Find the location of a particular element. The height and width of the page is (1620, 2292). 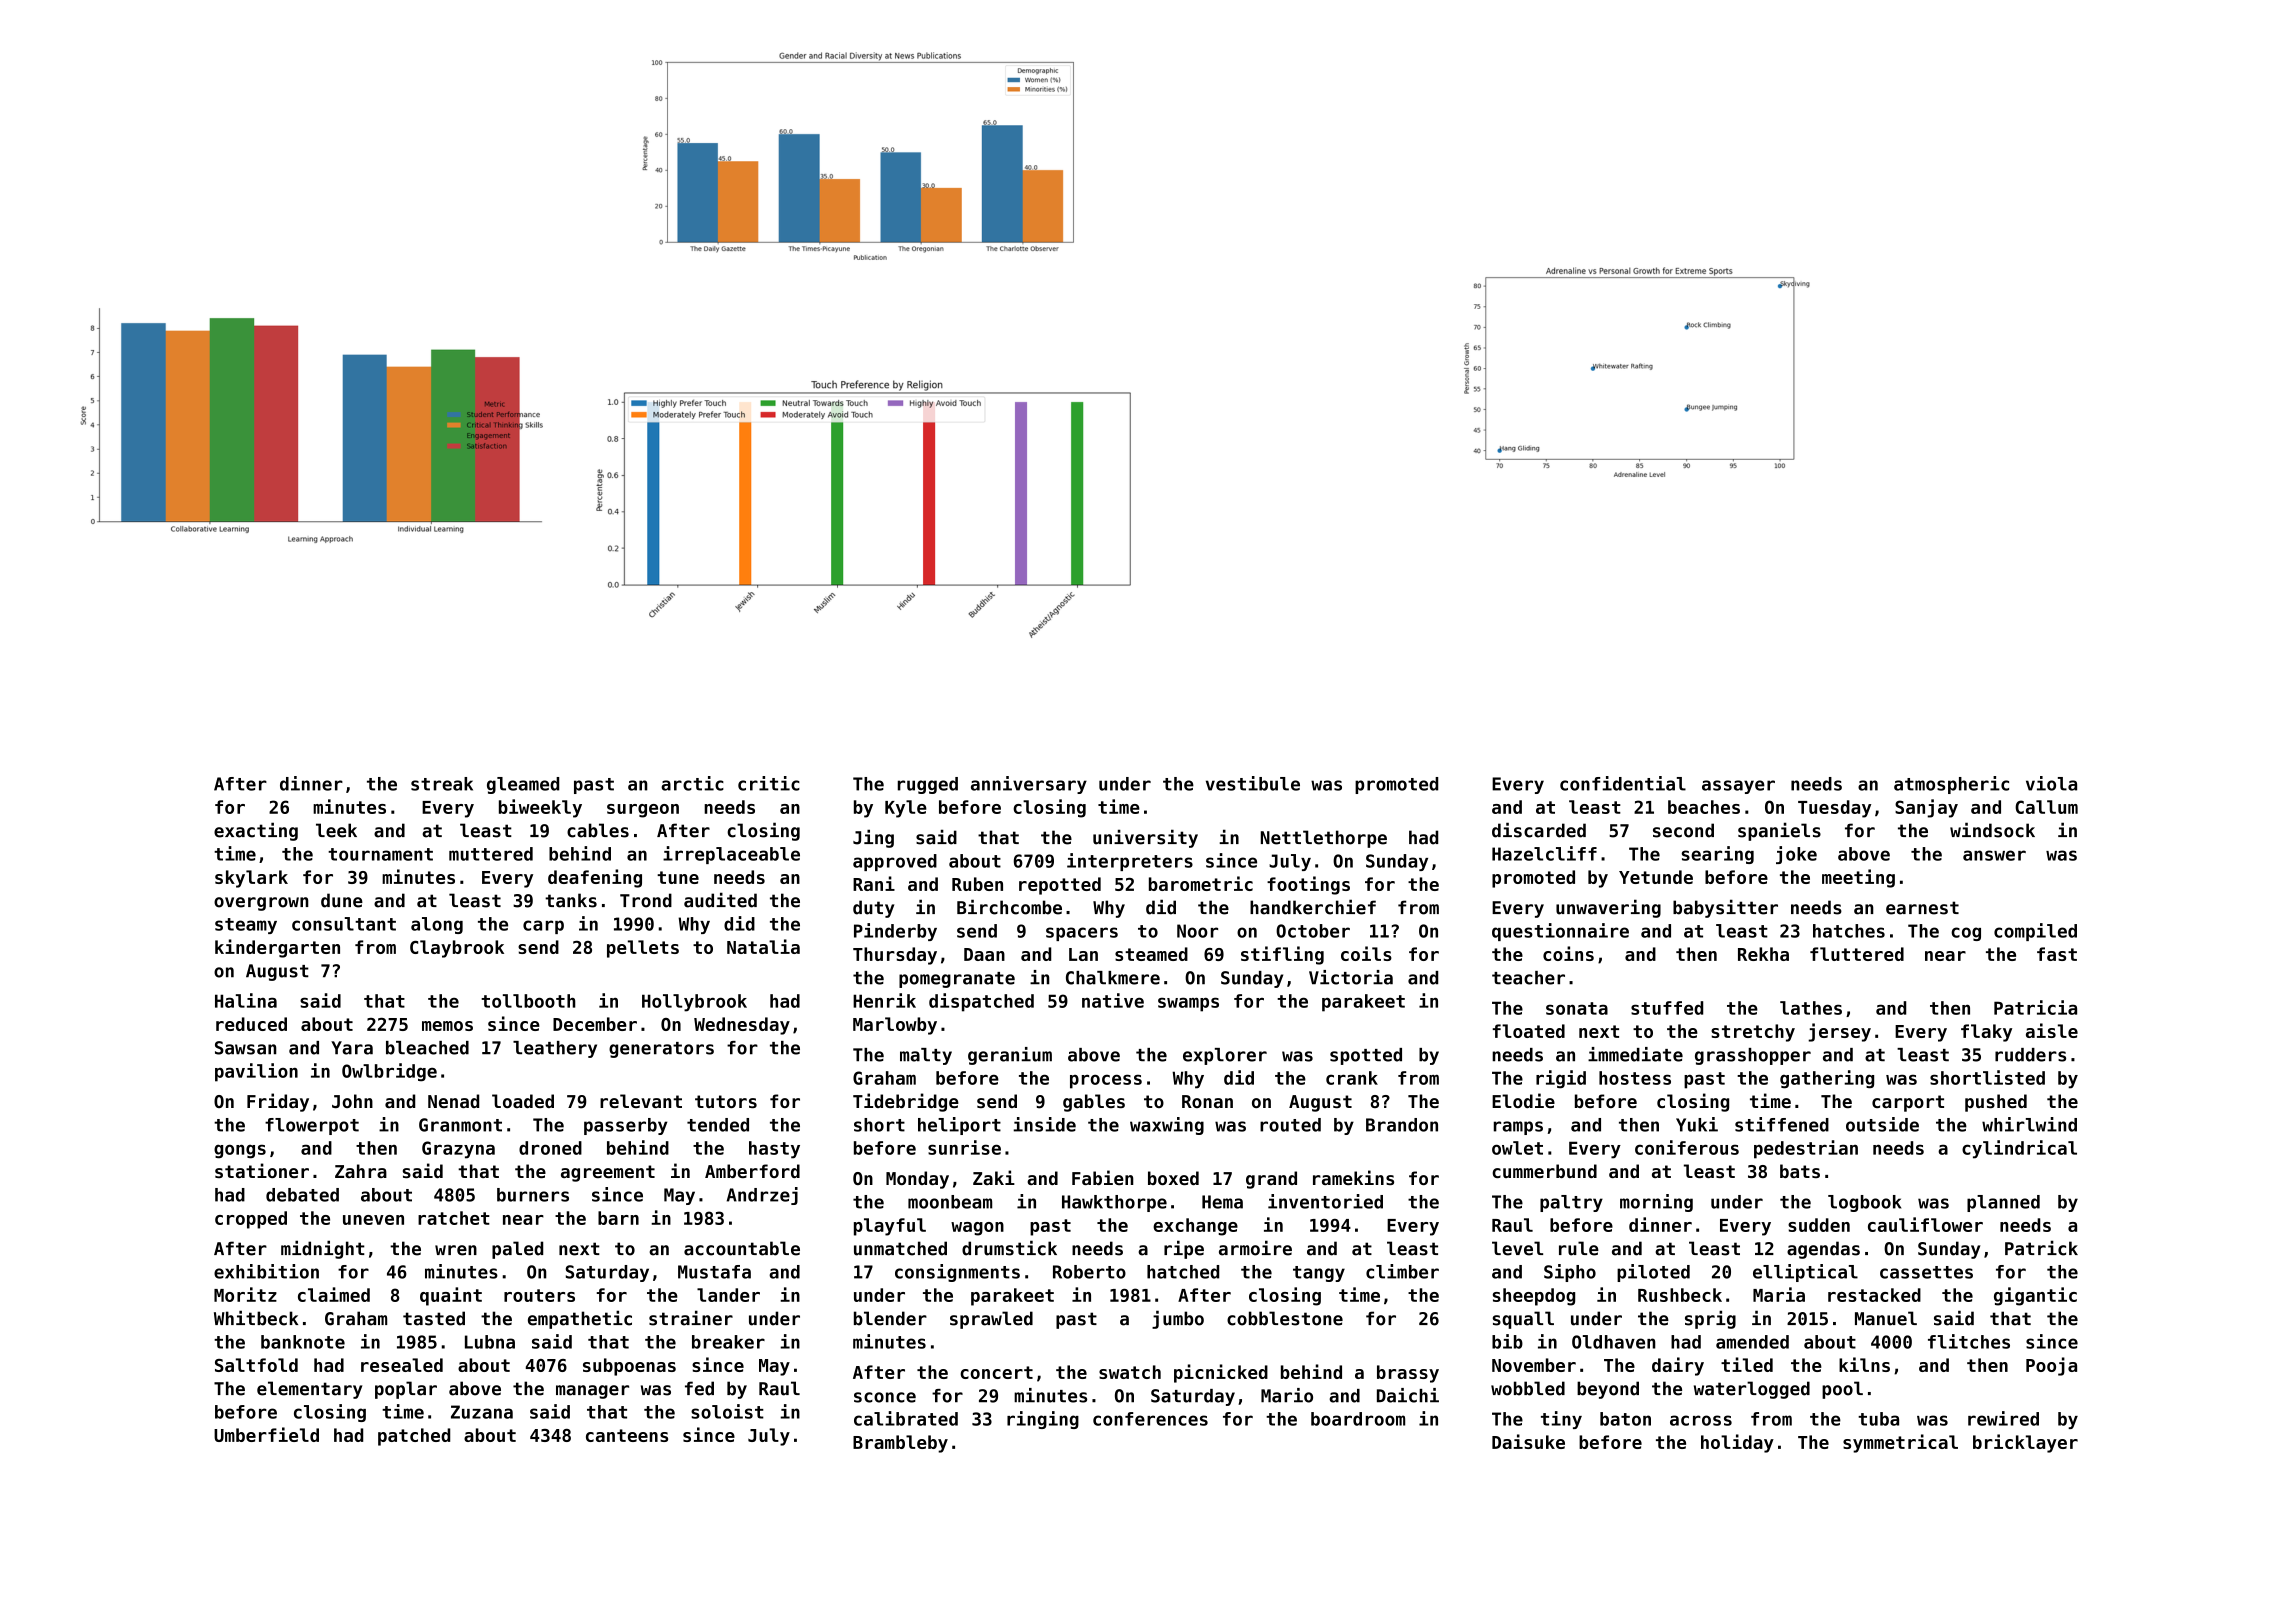

Callum is located at coordinates (2046, 807).
